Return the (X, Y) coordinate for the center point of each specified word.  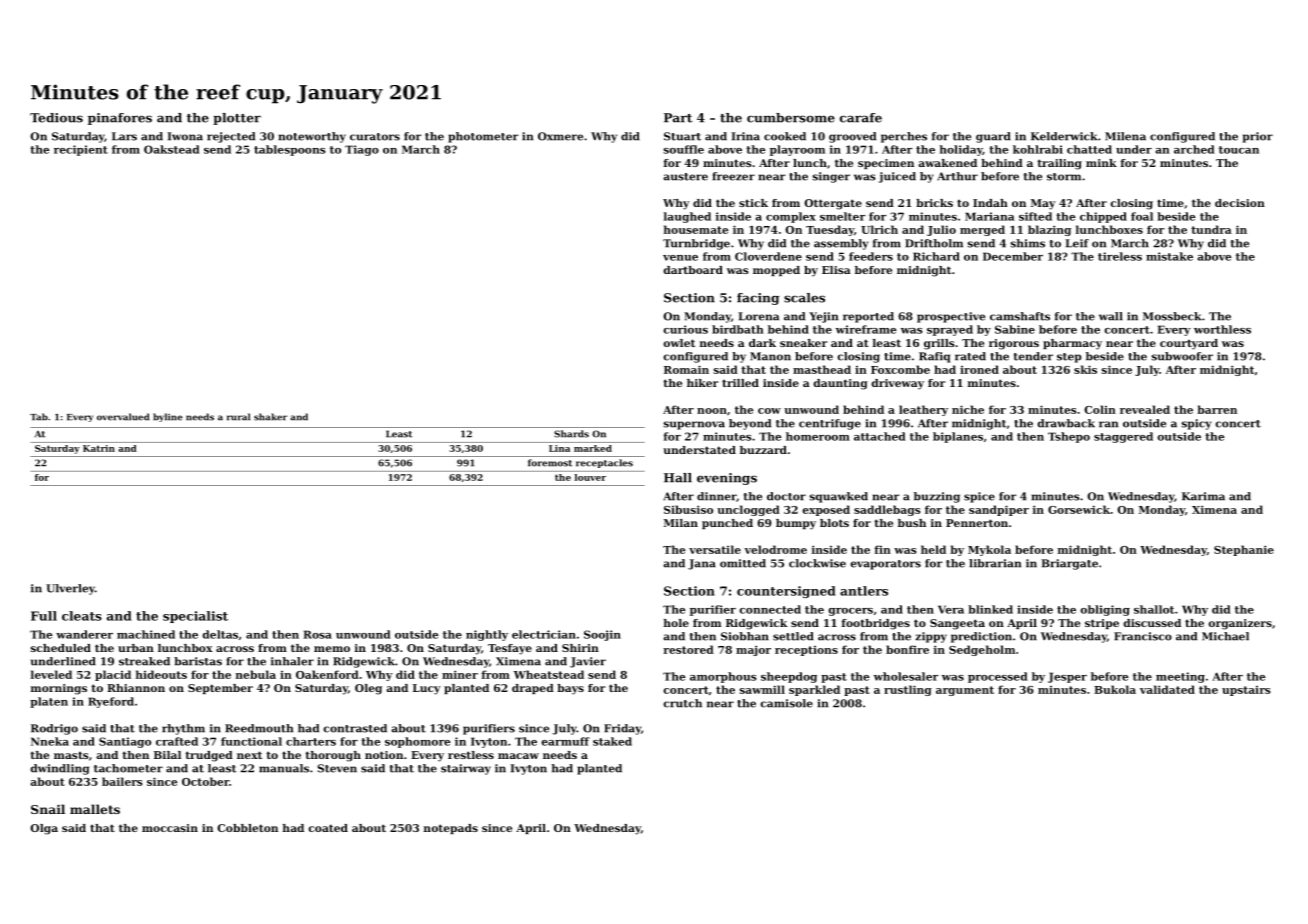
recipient (81, 150)
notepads (451, 829)
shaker (270, 417)
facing (758, 299)
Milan (681, 523)
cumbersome (791, 118)
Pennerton (977, 523)
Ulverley (70, 589)
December (1013, 256)
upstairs (1246, 691)
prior (1258, 137)
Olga (44, 829)
